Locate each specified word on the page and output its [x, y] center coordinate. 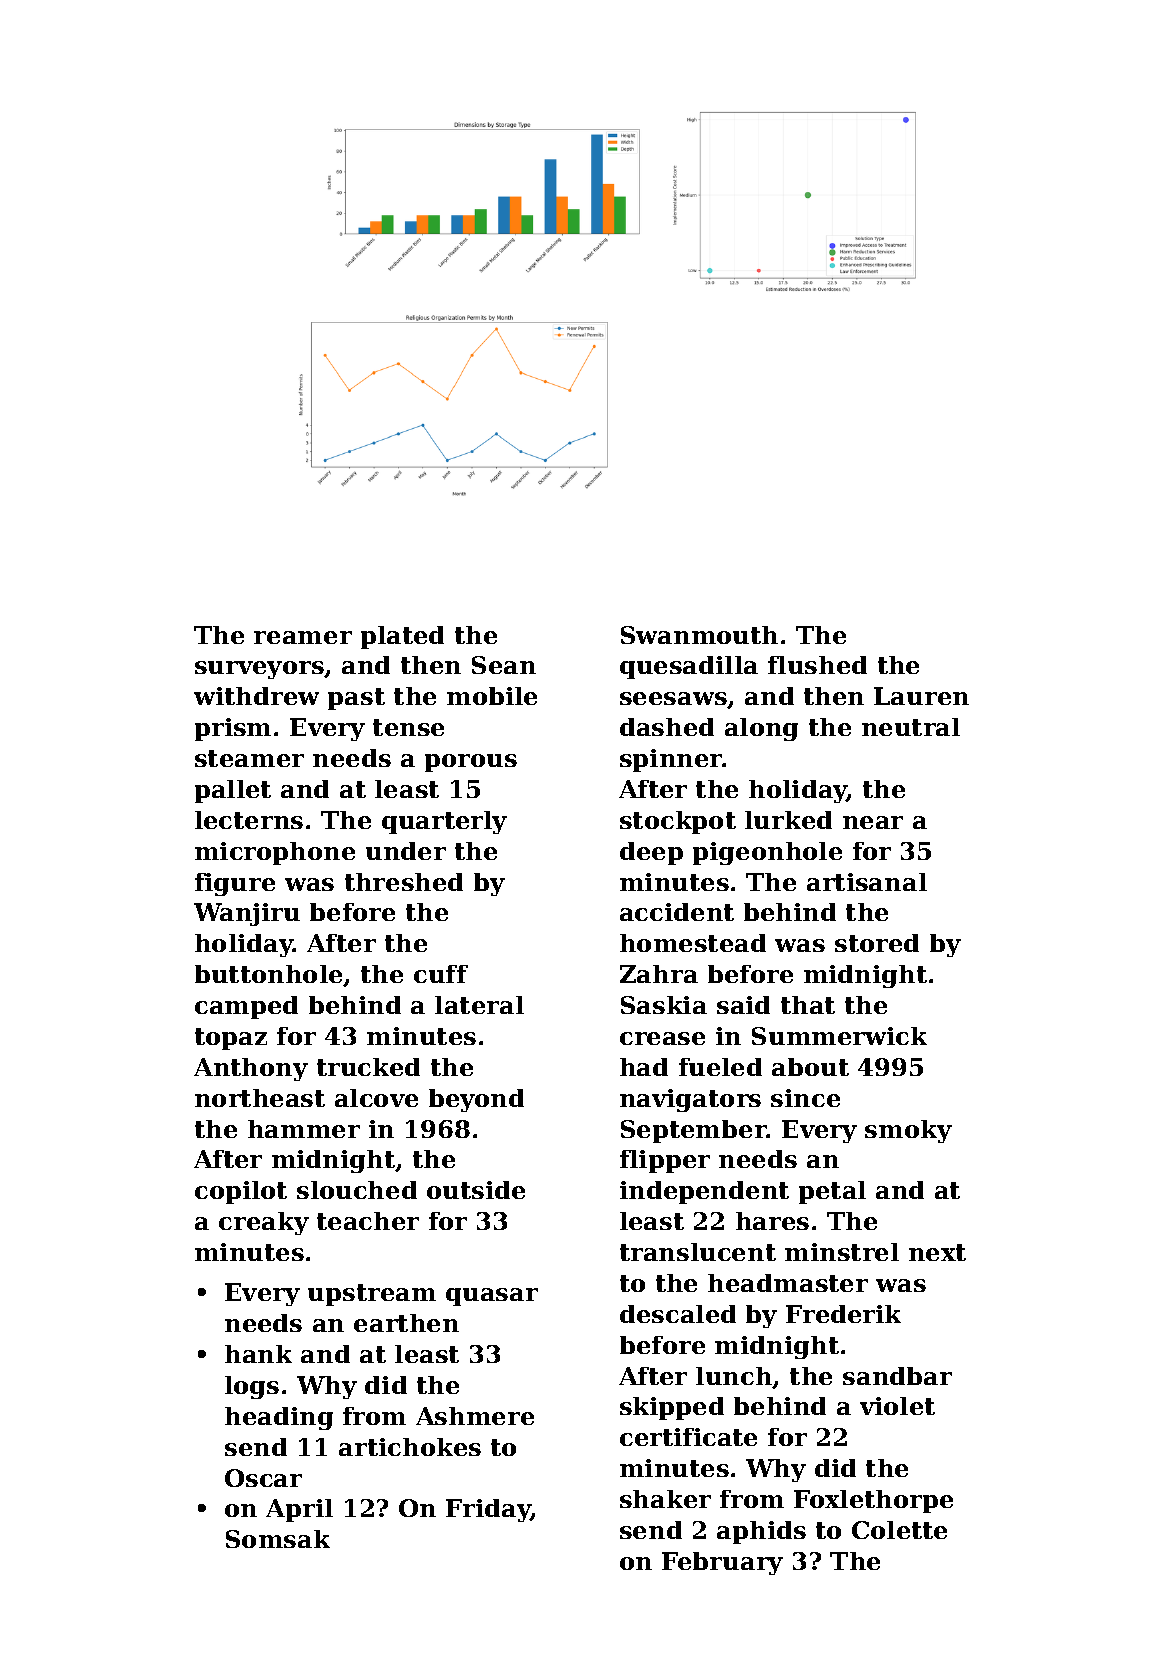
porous [471, 763]
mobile [492, 696]
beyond [476, 1100]
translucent [698, 1252]
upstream [372, 1295]
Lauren [921, 696]
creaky [264, 1223]
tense [408, 727]
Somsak [278, 1539]
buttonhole [268, 974]
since [805, 1098]
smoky [908, 1131]
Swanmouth [699, 635]
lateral [479, 1005]
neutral [911, 727]
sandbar [897, 1376]
